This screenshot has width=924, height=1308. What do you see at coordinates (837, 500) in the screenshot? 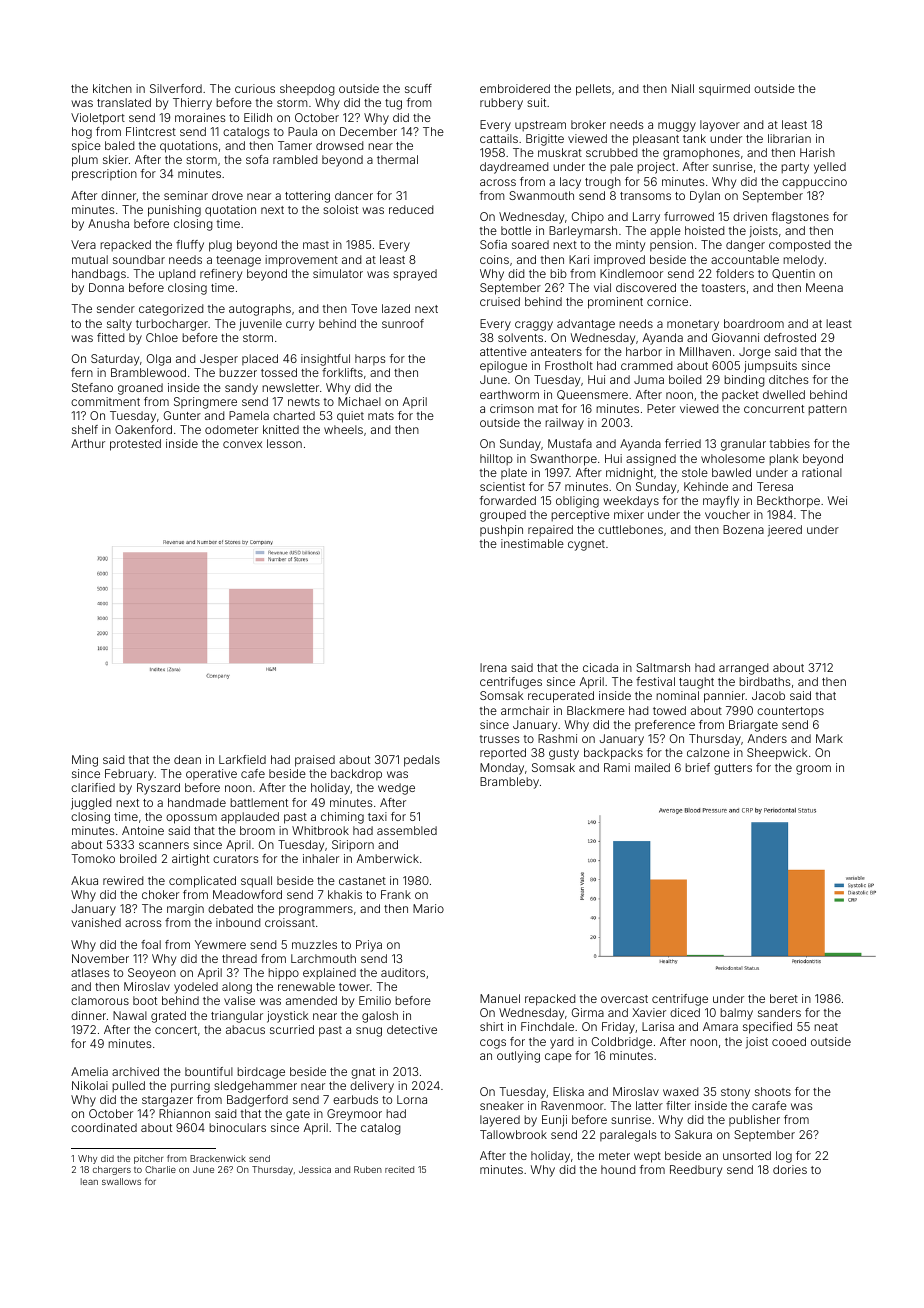
I see `Wei` at bounding box center [837, 500].
